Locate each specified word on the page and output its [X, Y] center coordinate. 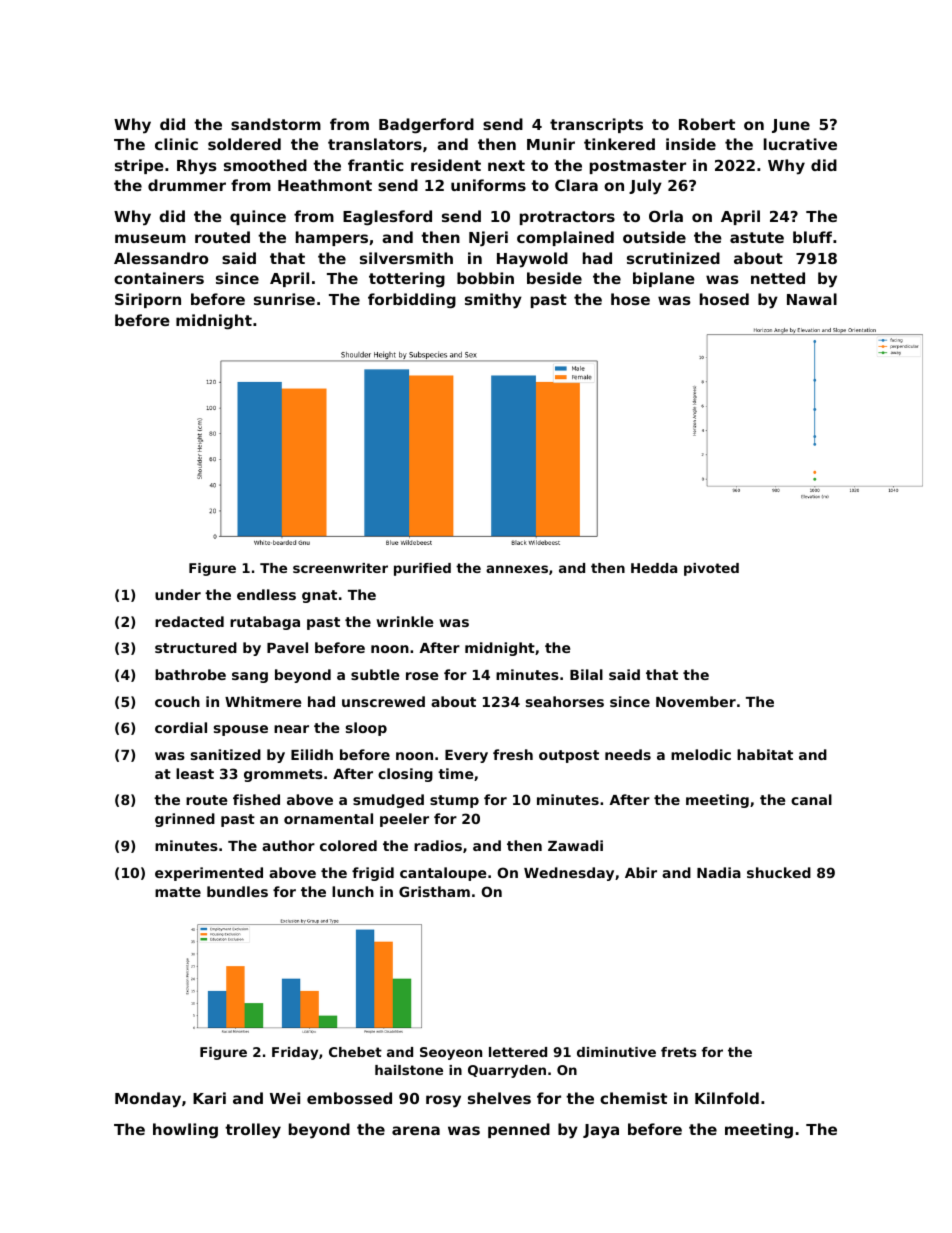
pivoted [711, 569]
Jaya [601, 1131]
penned [519, 1130]
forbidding [412, 301]
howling [185, 1130]
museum [150, 238]
